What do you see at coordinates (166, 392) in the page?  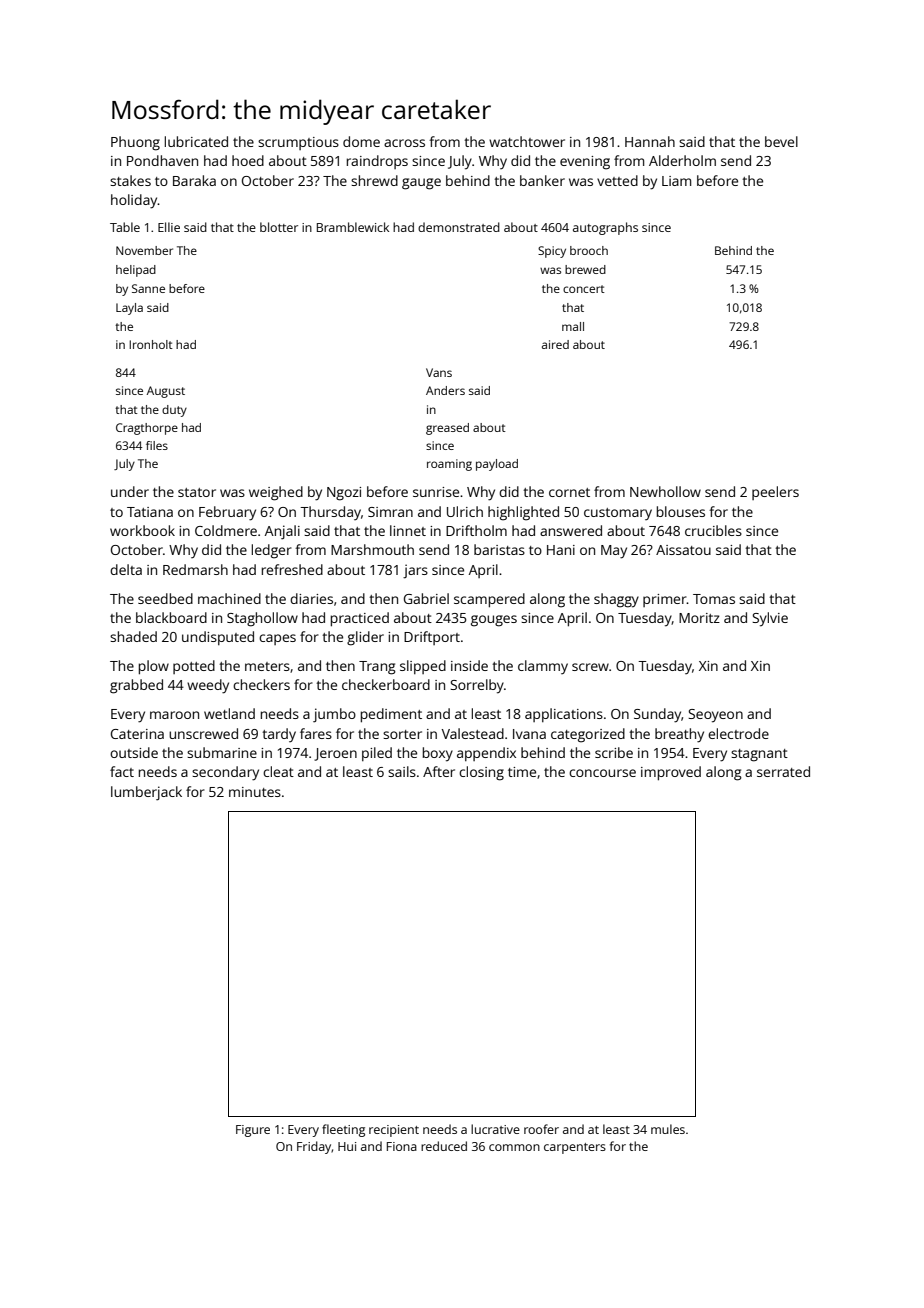 I see `August` at bounding box center [166, 392].
